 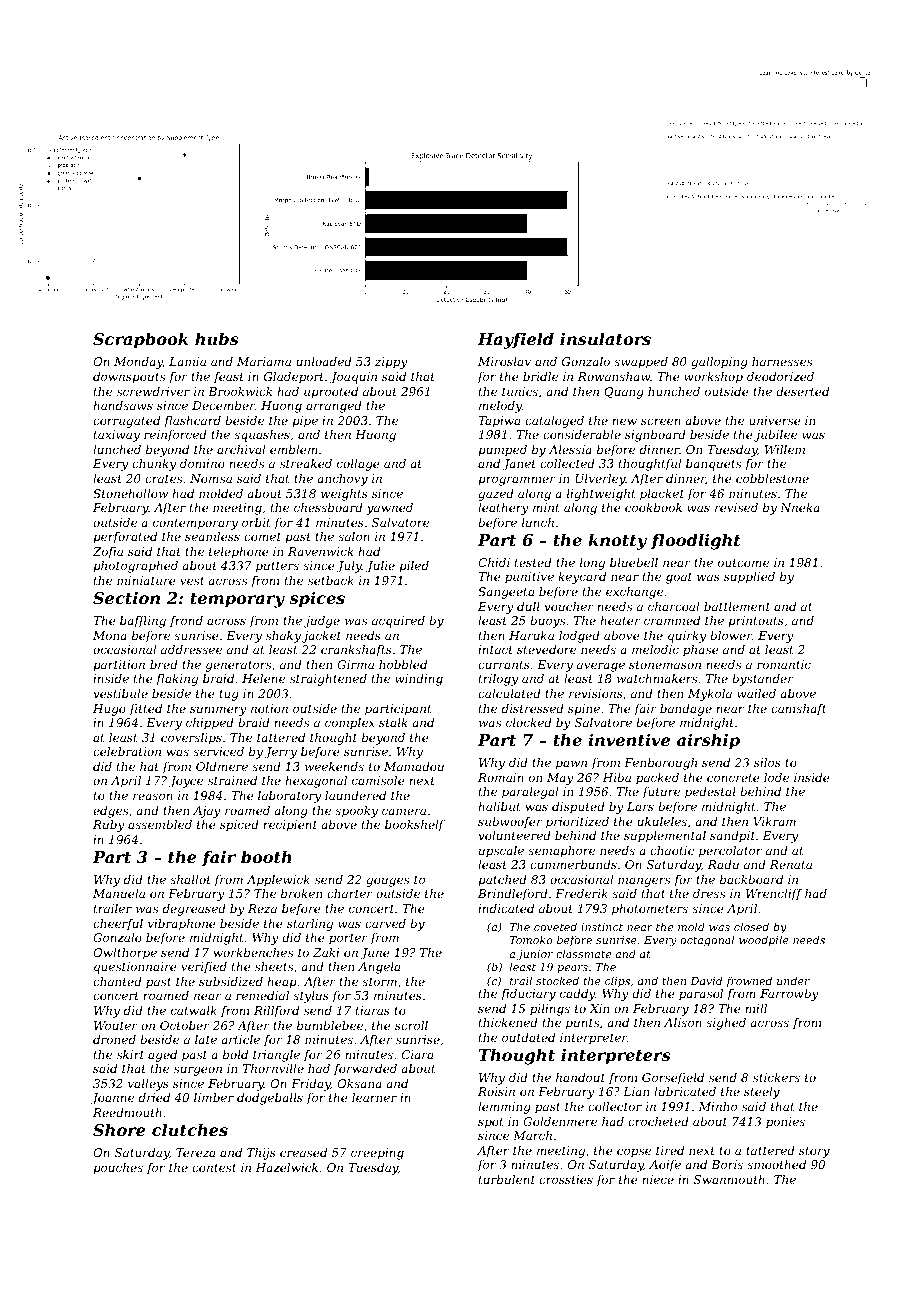 What do you see at coordinates (163, 479) in the image?
I see `crates` at bounding box center [163, 479].
